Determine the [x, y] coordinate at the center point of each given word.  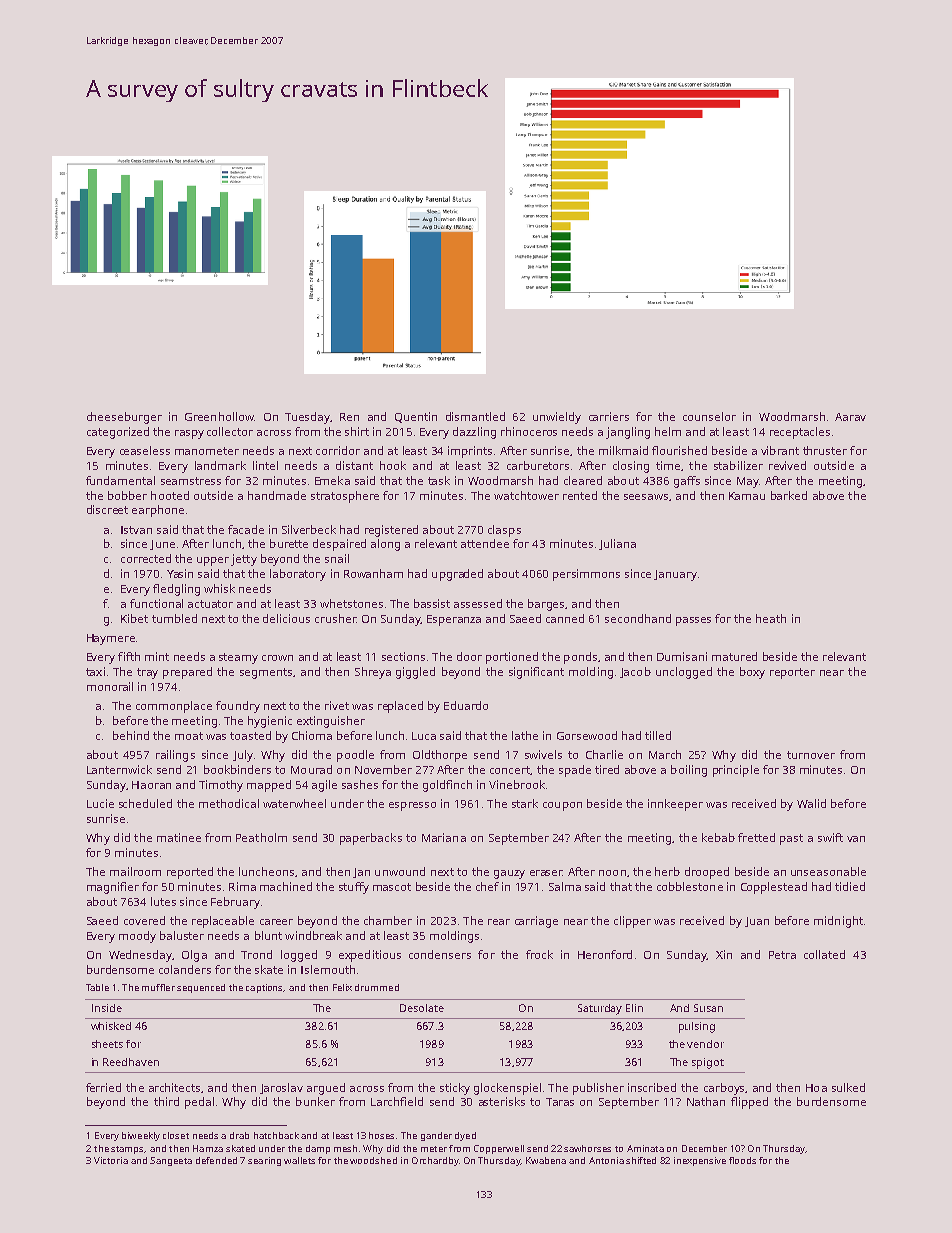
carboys [724, 1089]
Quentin [416, 417]
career [276, 922]
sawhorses [587, 1148]
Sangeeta [171, 1161]
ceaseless [145, 450]
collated [824, 954]
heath [771, 618]
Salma [565, 886]
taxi [95, 671]
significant [536, 673]
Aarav [850, 417]
